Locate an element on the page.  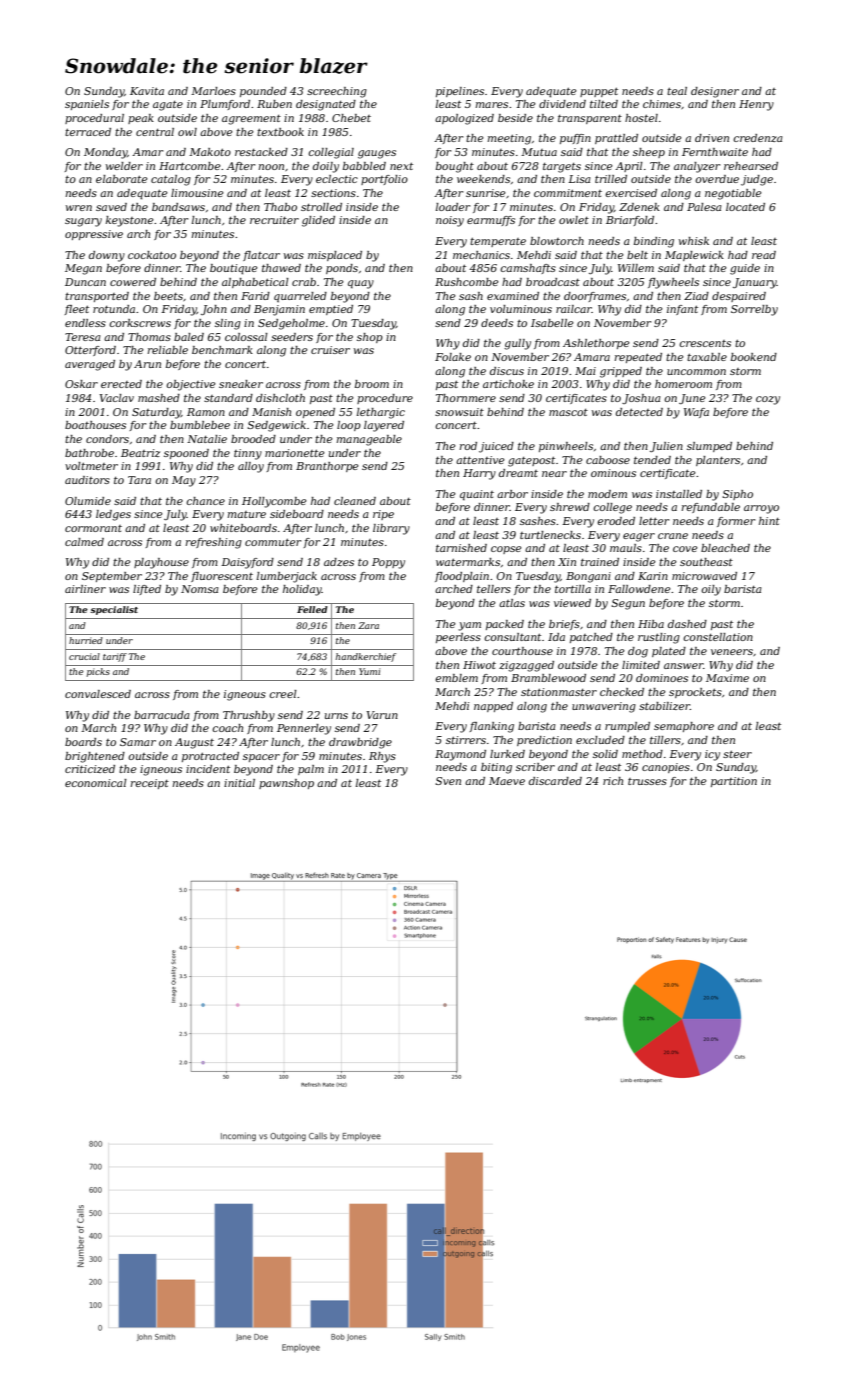
Hiba is located at coordinates (651, 624).
